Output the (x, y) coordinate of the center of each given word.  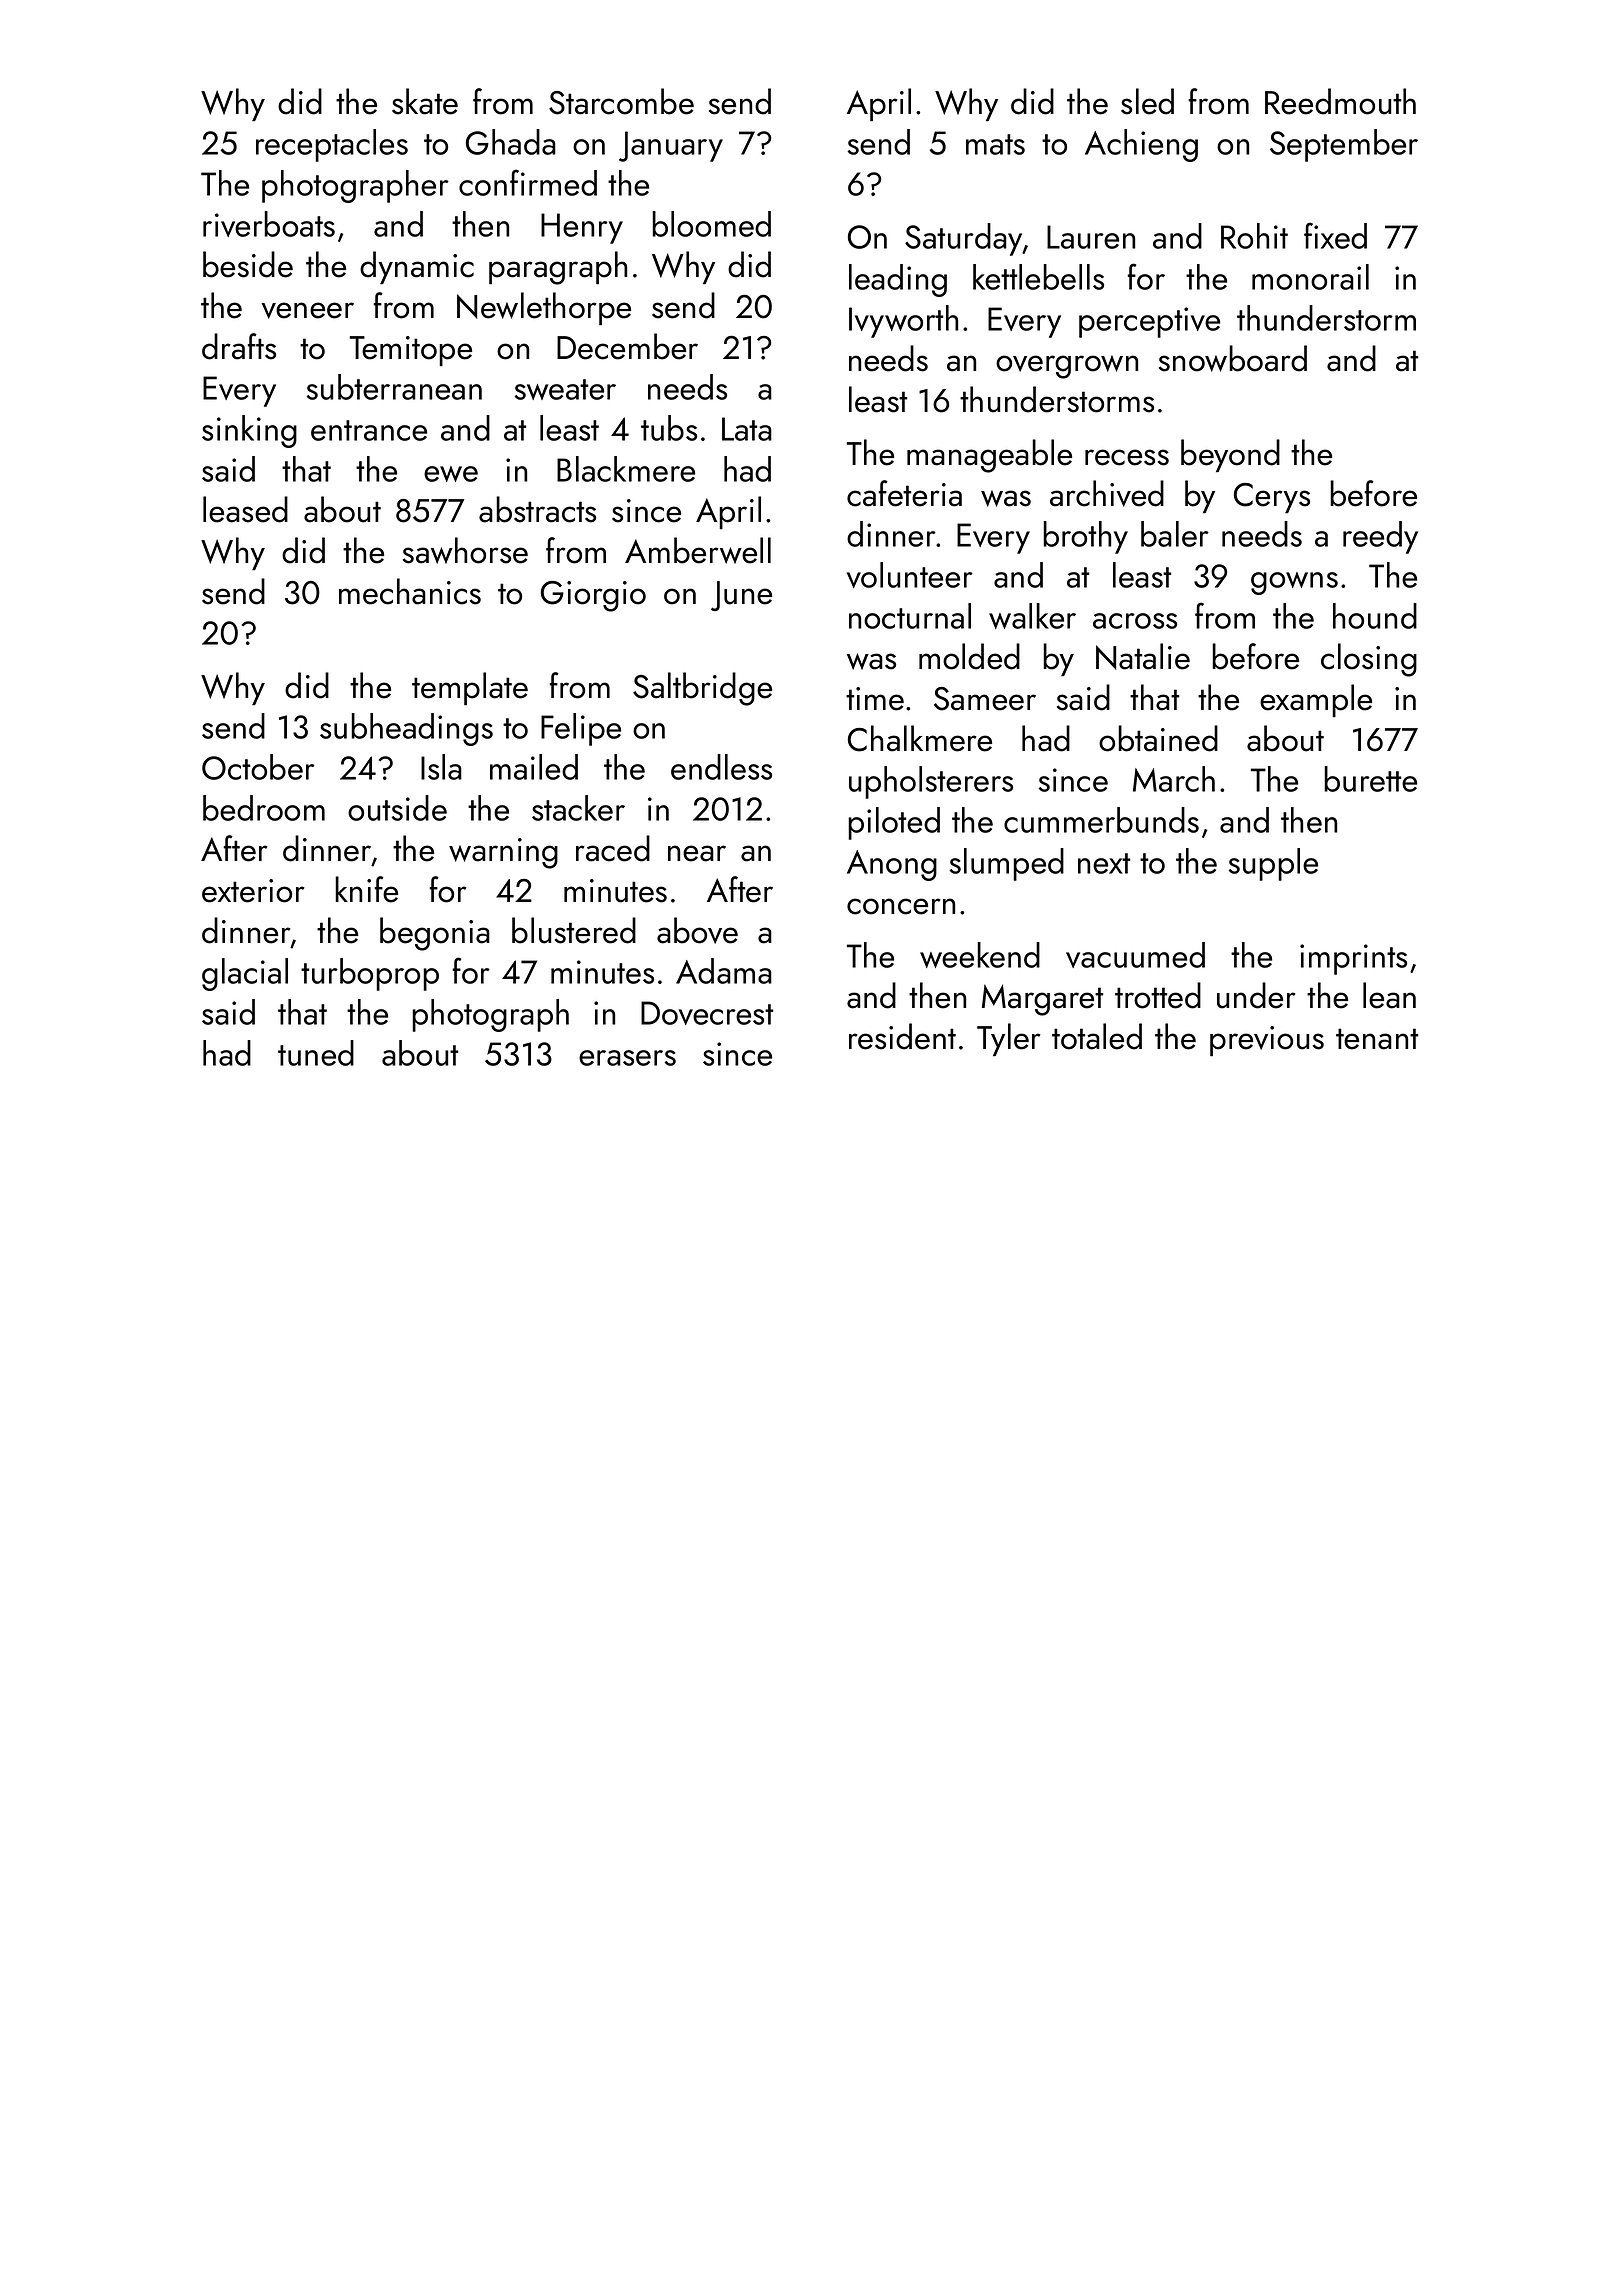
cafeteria (904, 493)
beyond (1230, 455)
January (671, 146)
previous (1267, 1041)
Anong (892, 865)
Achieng (1141, 145)
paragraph (558, 268)
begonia (435, 934)
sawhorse (465, 550)
